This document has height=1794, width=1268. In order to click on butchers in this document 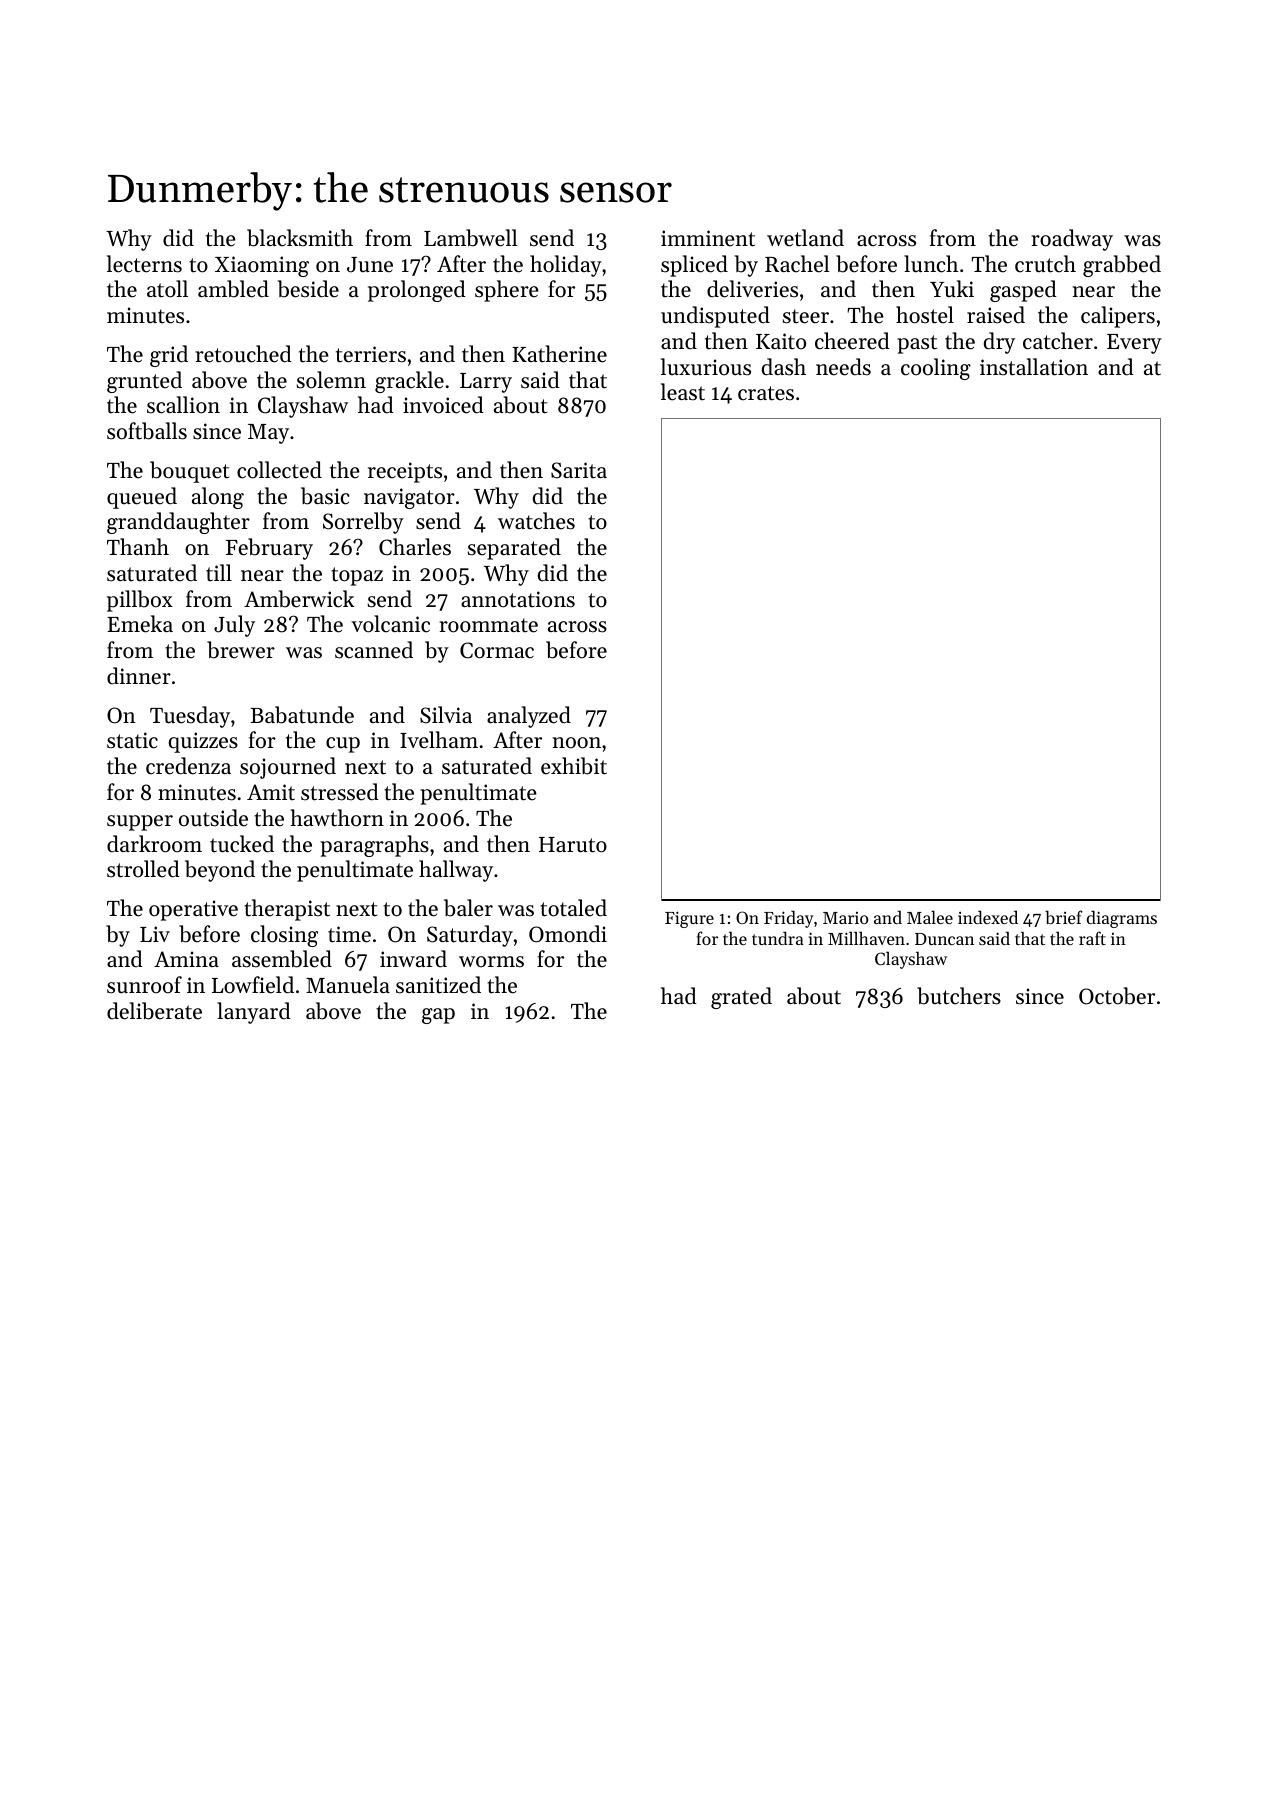, I will do `click(959, 996)`.
